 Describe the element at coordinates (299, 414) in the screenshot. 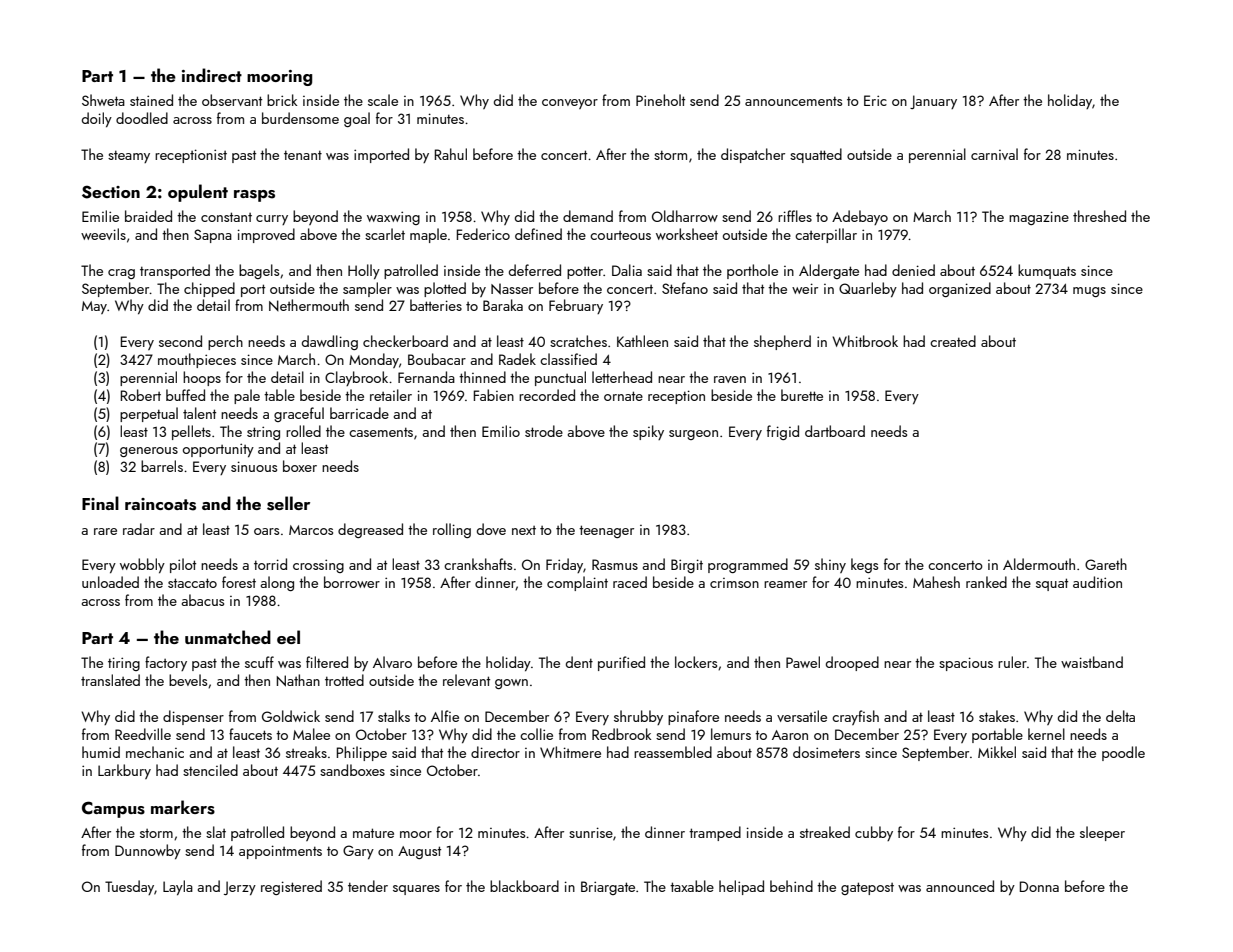

I see `graceful` at that location.
